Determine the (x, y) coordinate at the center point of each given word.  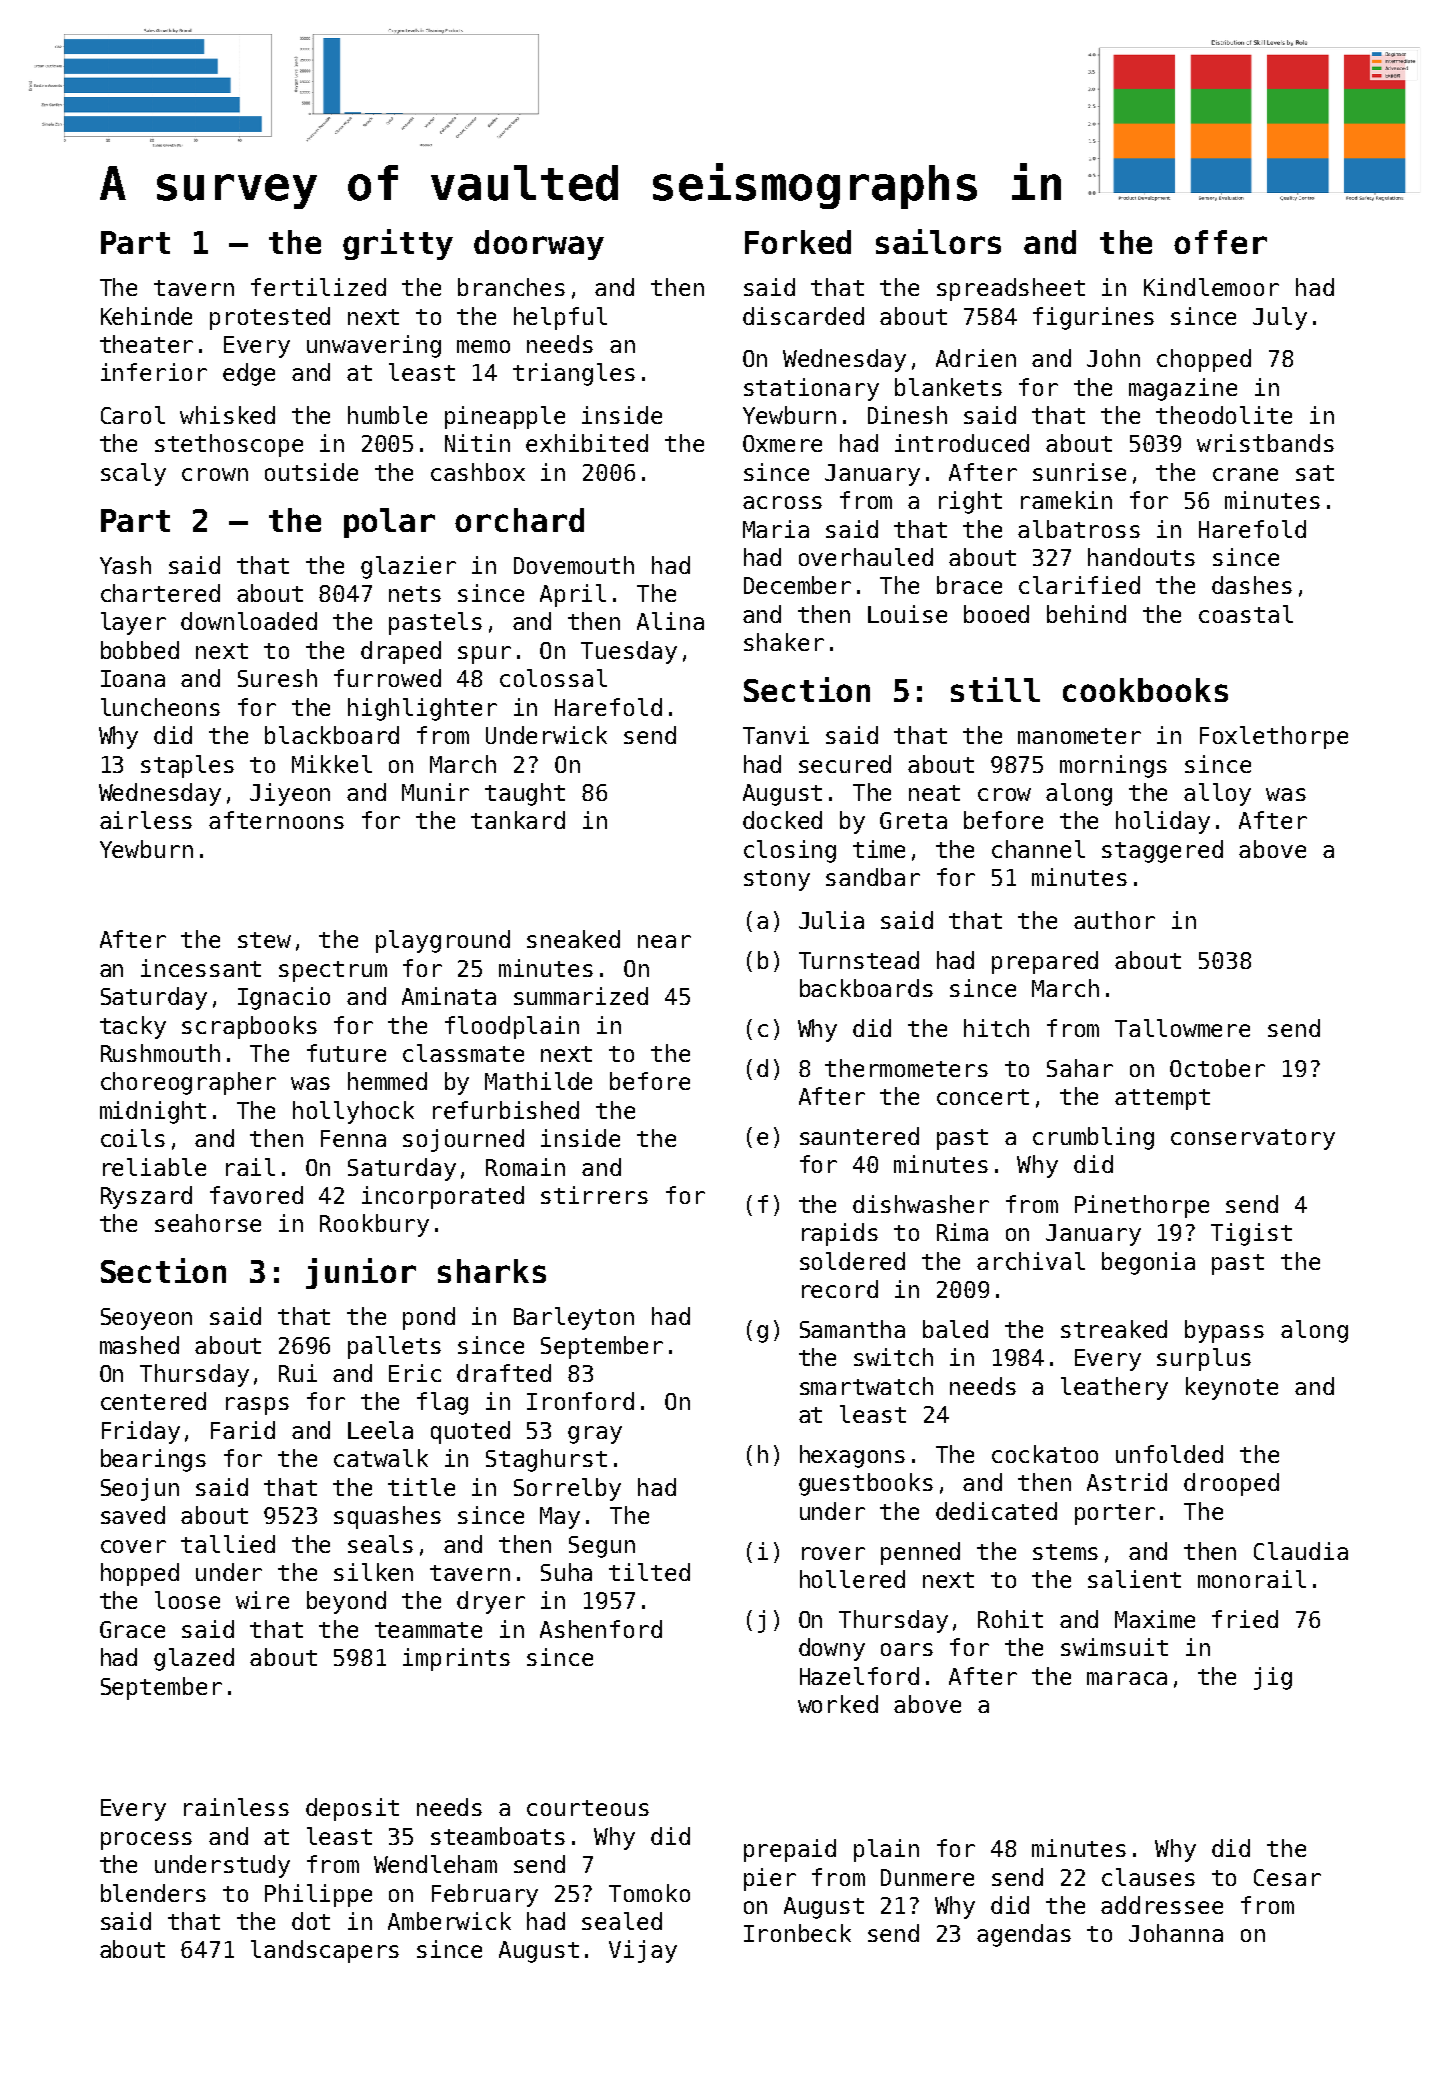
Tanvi (776, 735)
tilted (649, 1572)
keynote (1232, 1388)
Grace (132, 1629)
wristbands (1265, 443)
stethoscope (229, 445)
